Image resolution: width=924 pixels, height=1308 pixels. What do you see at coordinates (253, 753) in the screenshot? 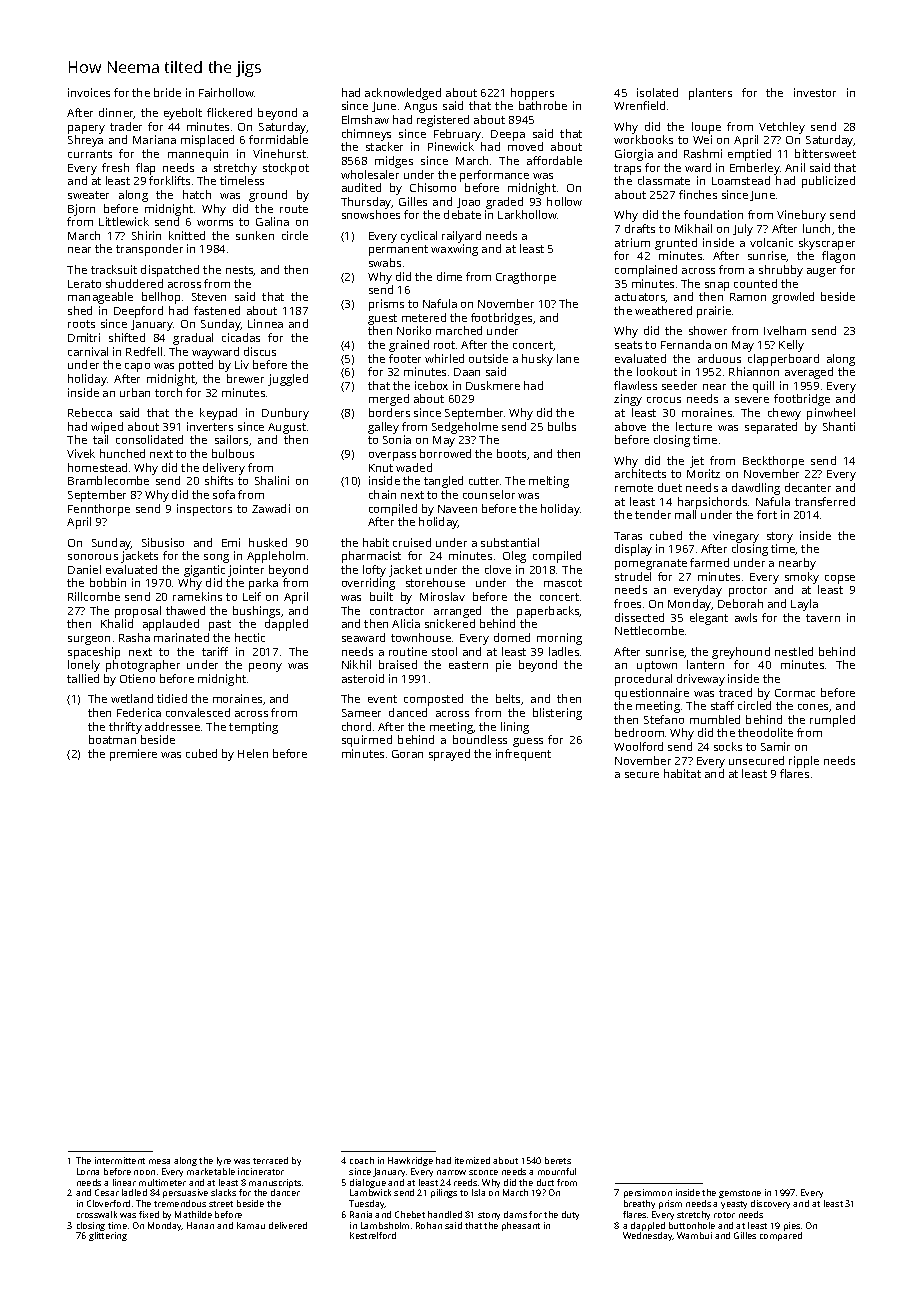
I see `Helen` at bounding box center [253, 753].
